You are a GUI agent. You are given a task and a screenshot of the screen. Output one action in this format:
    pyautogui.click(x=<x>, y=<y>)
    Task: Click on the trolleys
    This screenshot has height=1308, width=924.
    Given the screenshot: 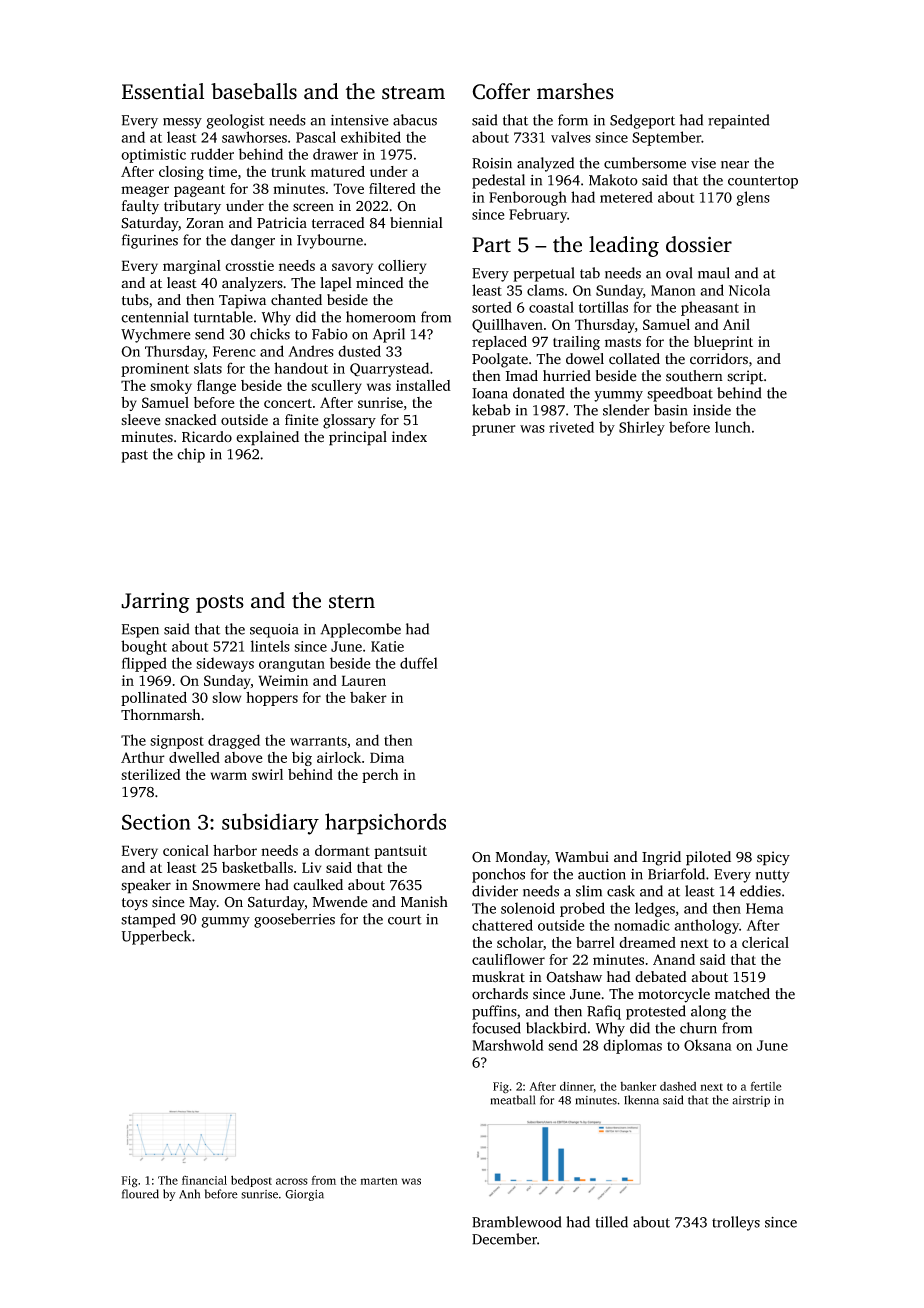 What is the action you would take?
    pyautogui.click(x=736, y=1223)
